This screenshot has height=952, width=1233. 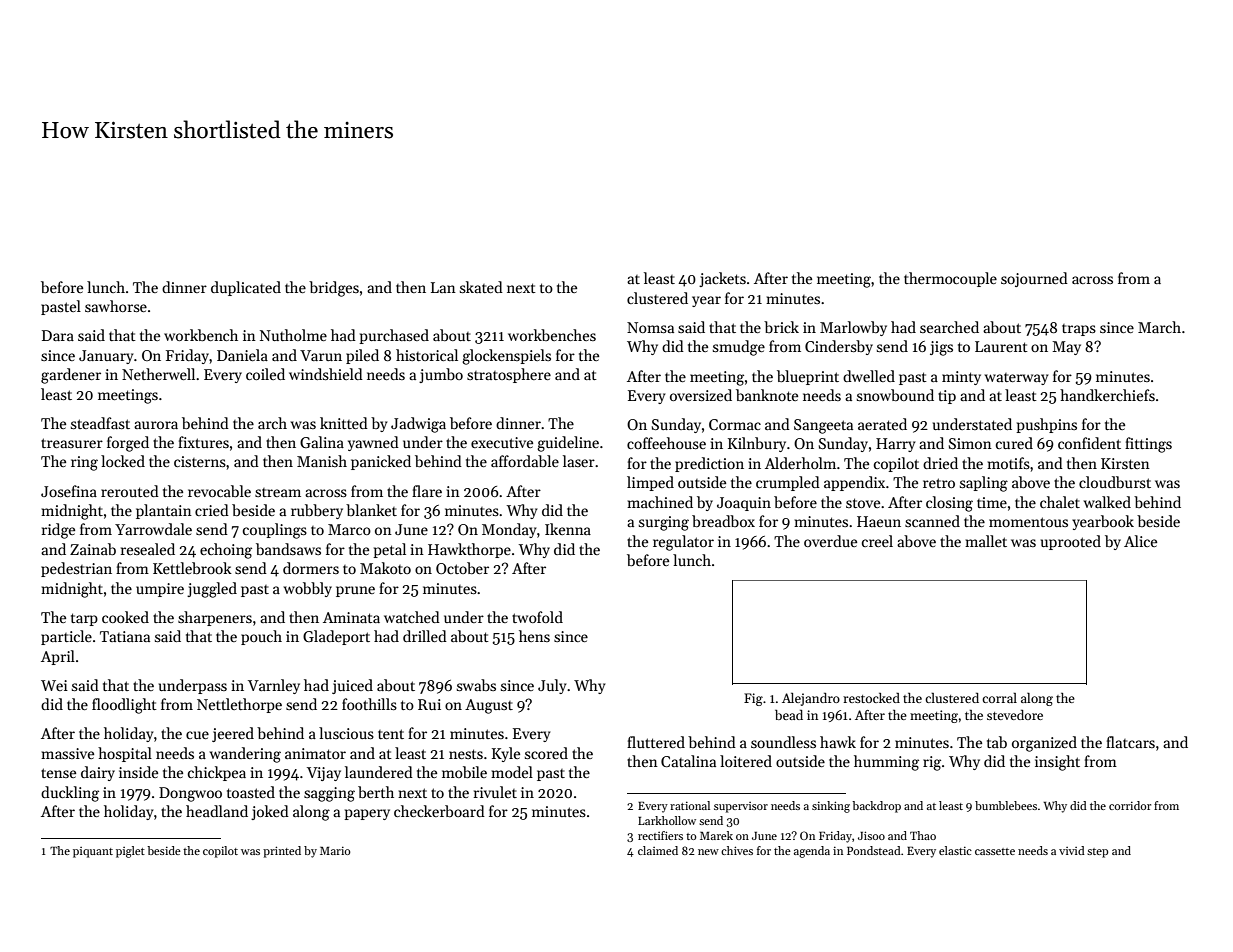 What do you see at coordinates (130, 852) in the screenshot?
I see `piglet` at bounding box center [130, 852].
